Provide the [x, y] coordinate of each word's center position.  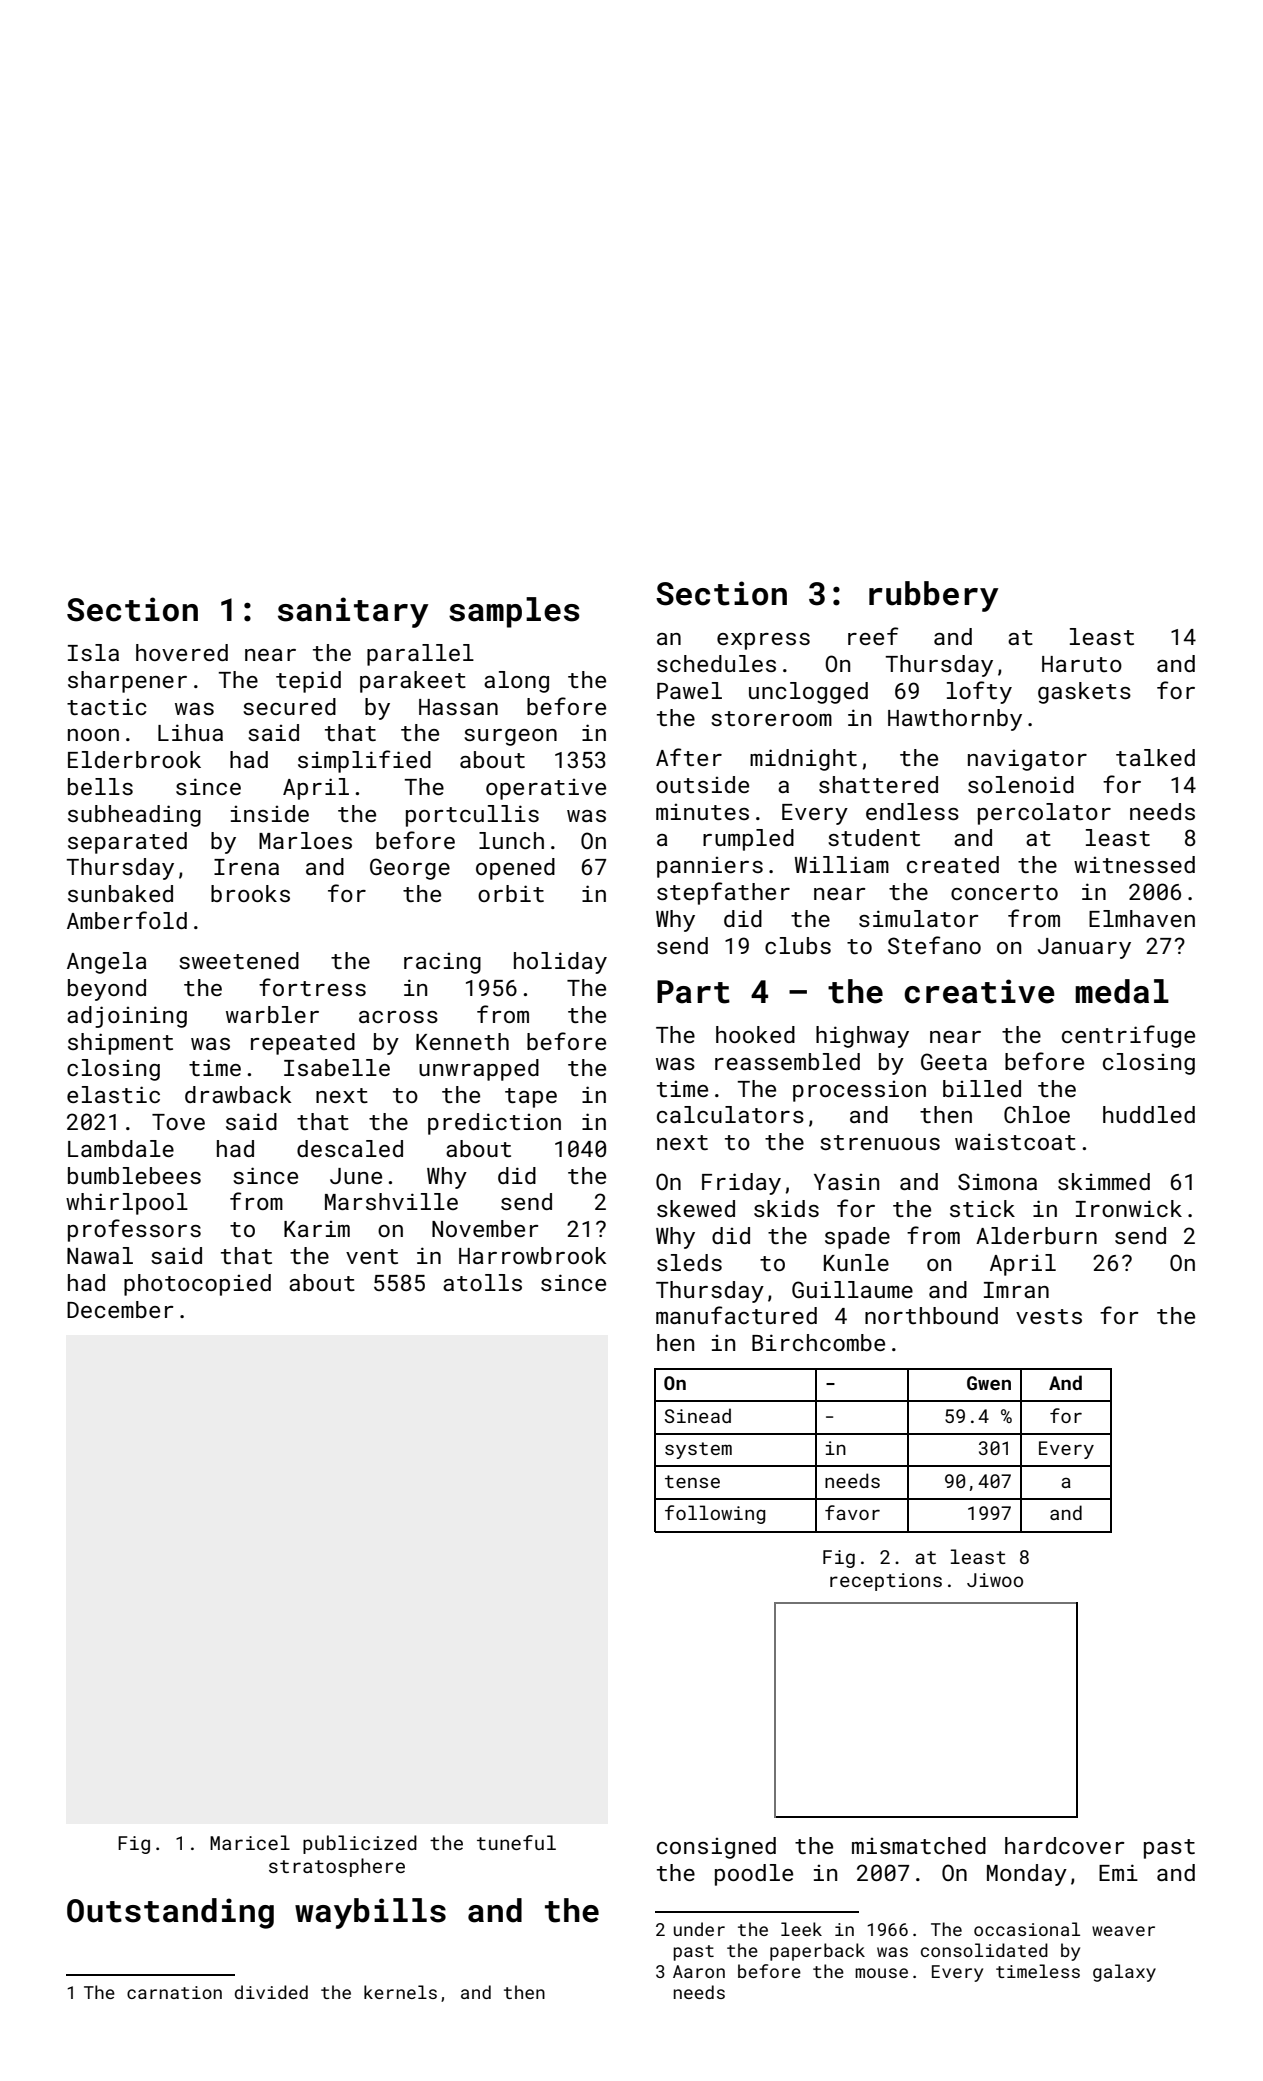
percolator [1044, 814]
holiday [560, 963]
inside [270, 813]
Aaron [699, 1971]
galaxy [1124, 1973]
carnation [174, 1992]
